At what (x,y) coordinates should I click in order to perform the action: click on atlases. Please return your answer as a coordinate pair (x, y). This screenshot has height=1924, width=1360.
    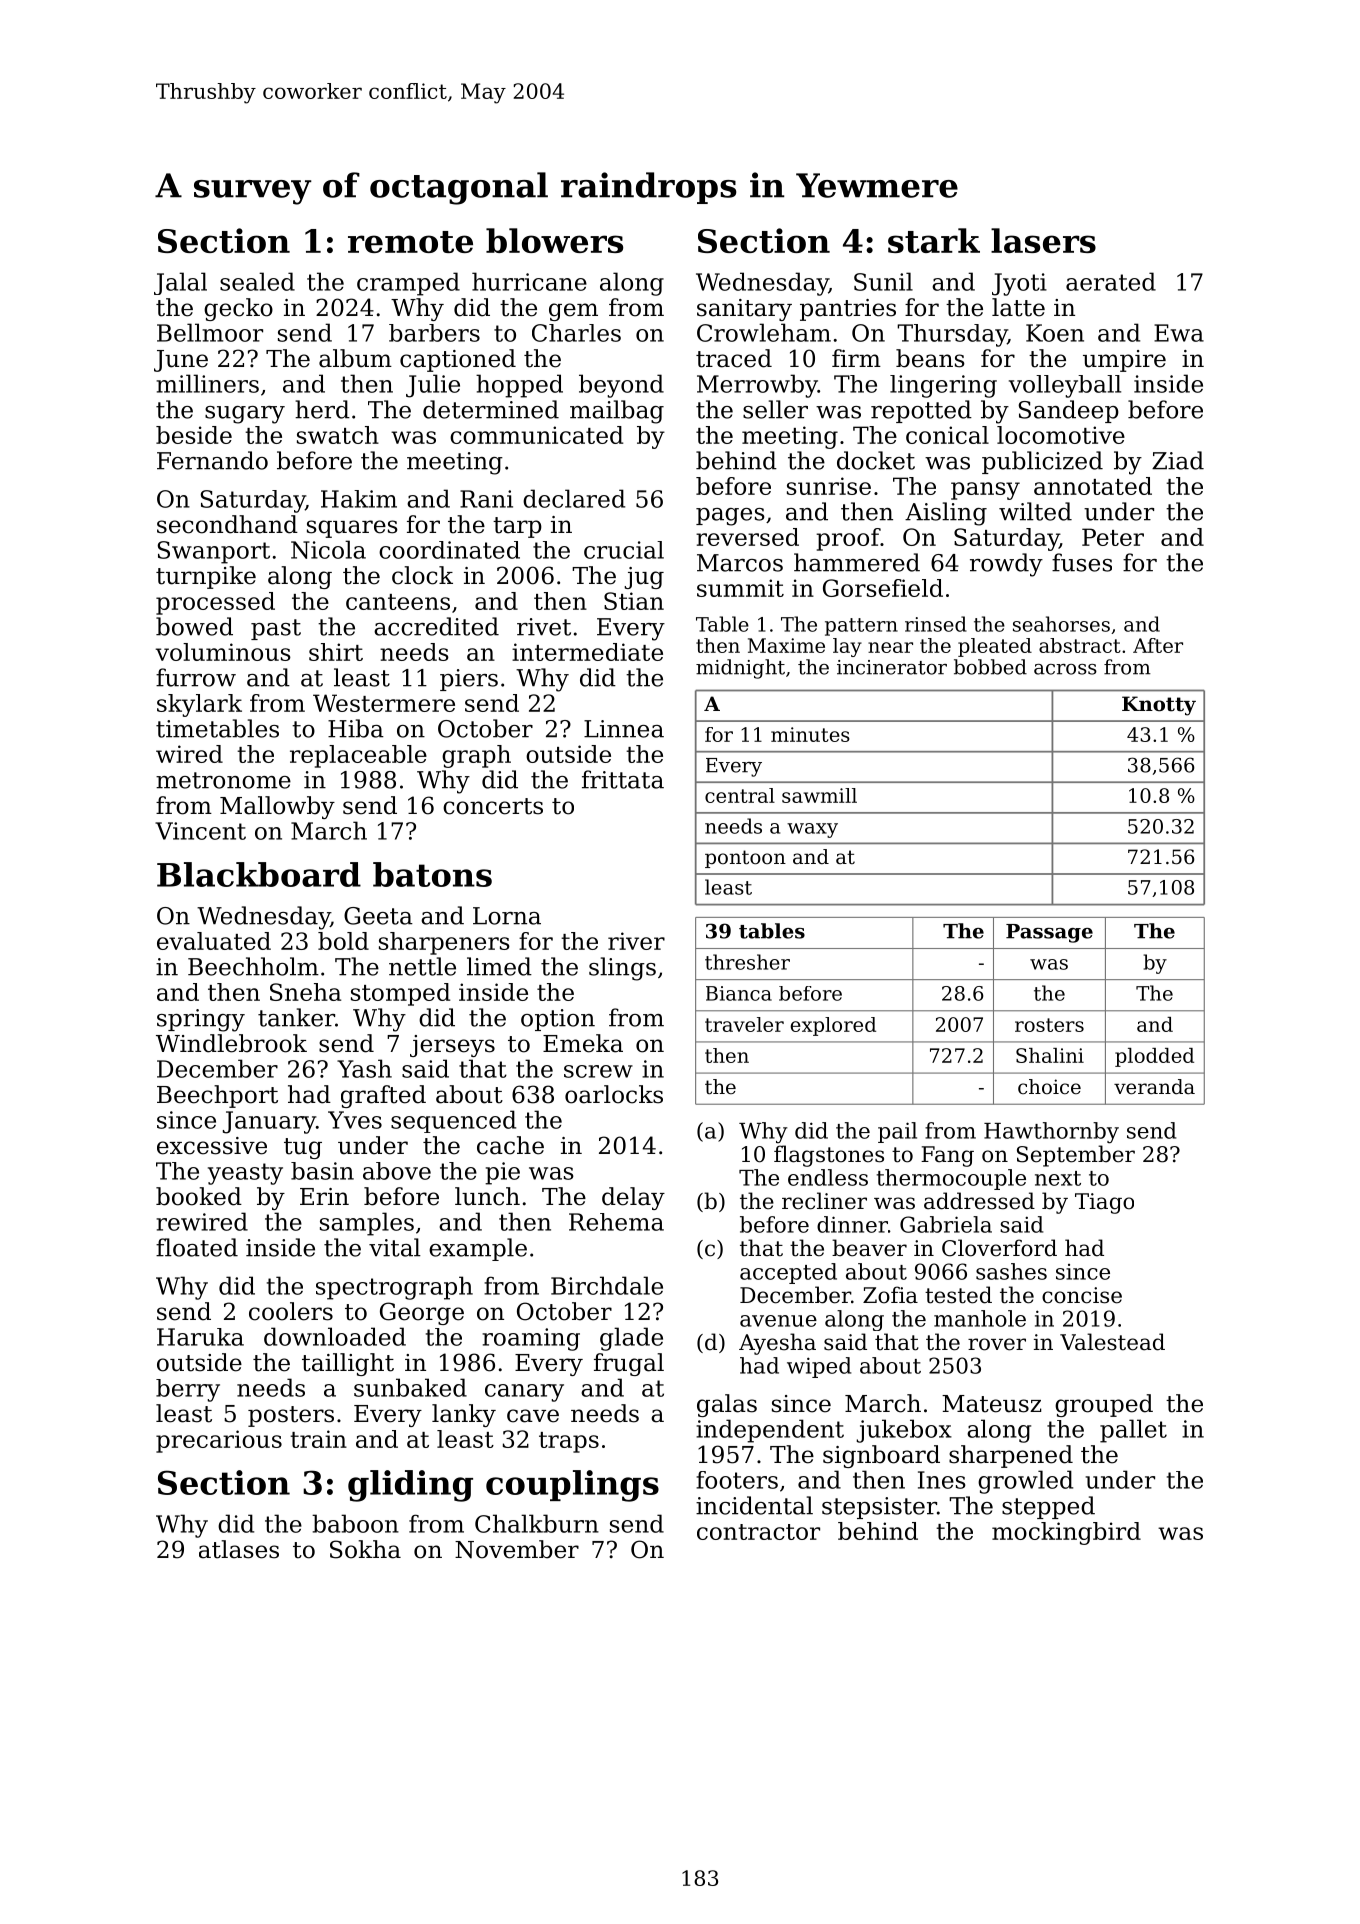
    Looking at the image, I should click on (239, 1549).
